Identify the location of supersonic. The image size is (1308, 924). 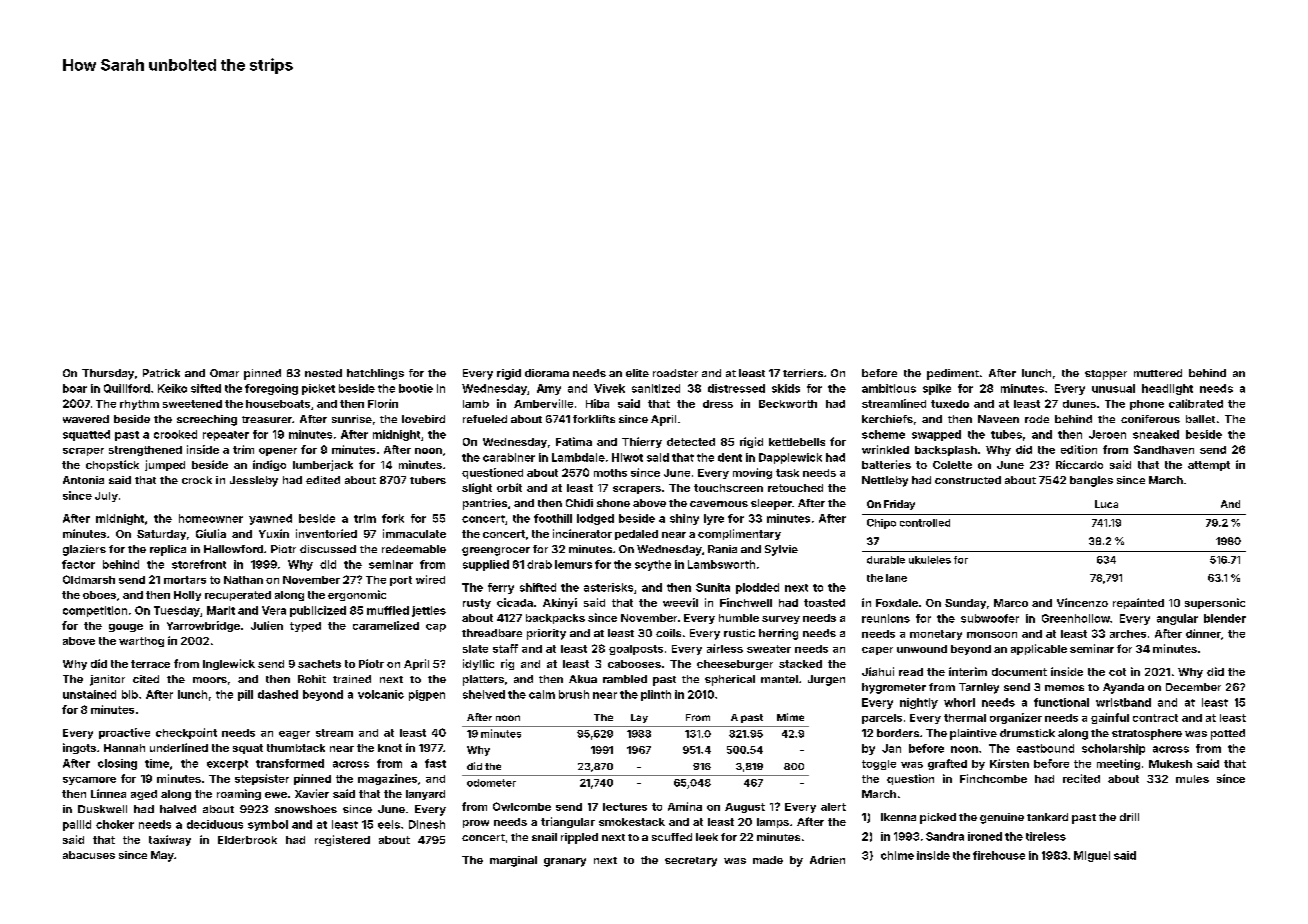
(1215, 603).
